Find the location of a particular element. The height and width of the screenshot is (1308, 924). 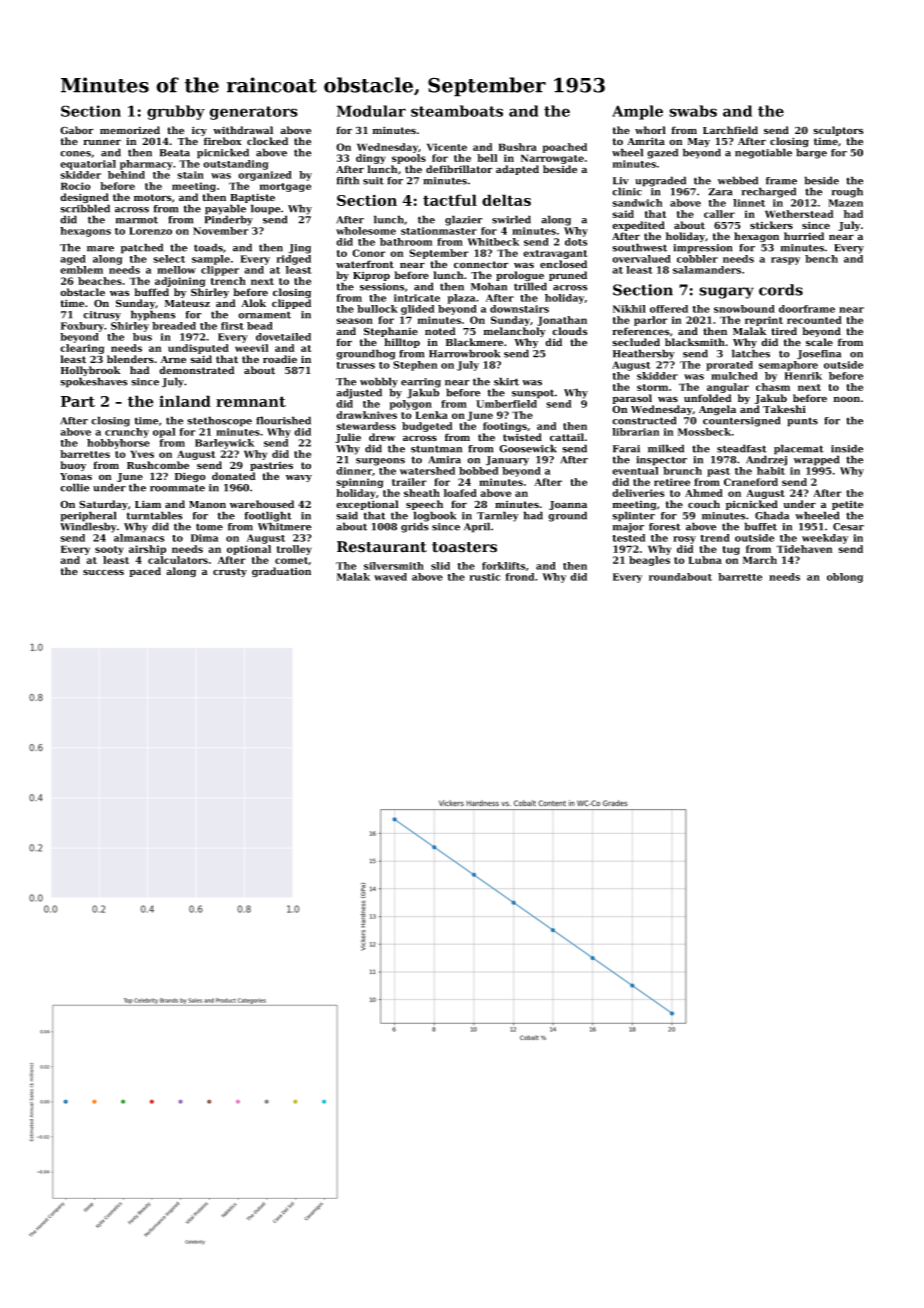

frond is located at coordinates (520, 577).
